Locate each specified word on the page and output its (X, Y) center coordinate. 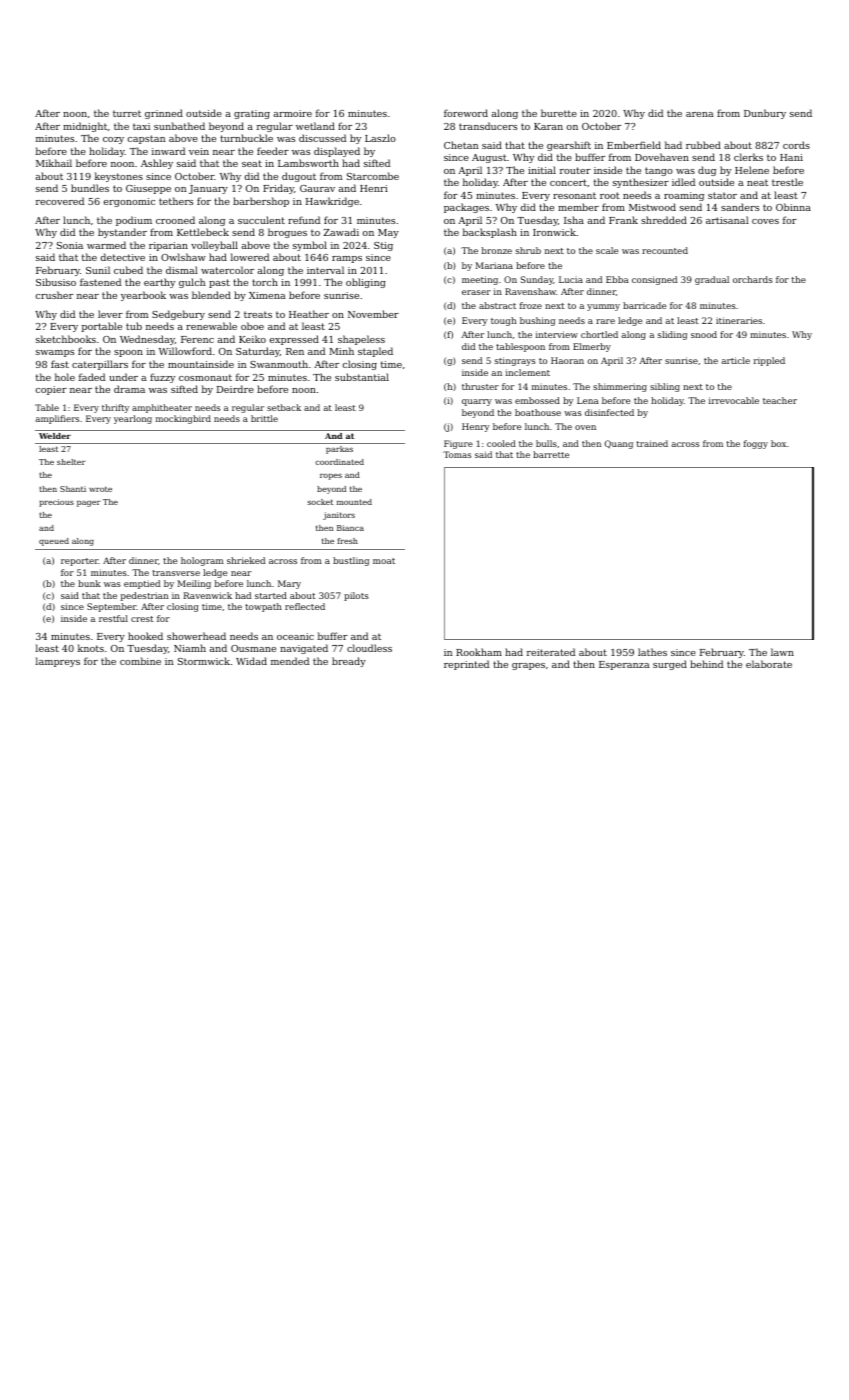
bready (349, 662)
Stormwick (204, 661)
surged (670, 665)
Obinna (793, 207)
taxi (141, 126)
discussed (322, 138)
